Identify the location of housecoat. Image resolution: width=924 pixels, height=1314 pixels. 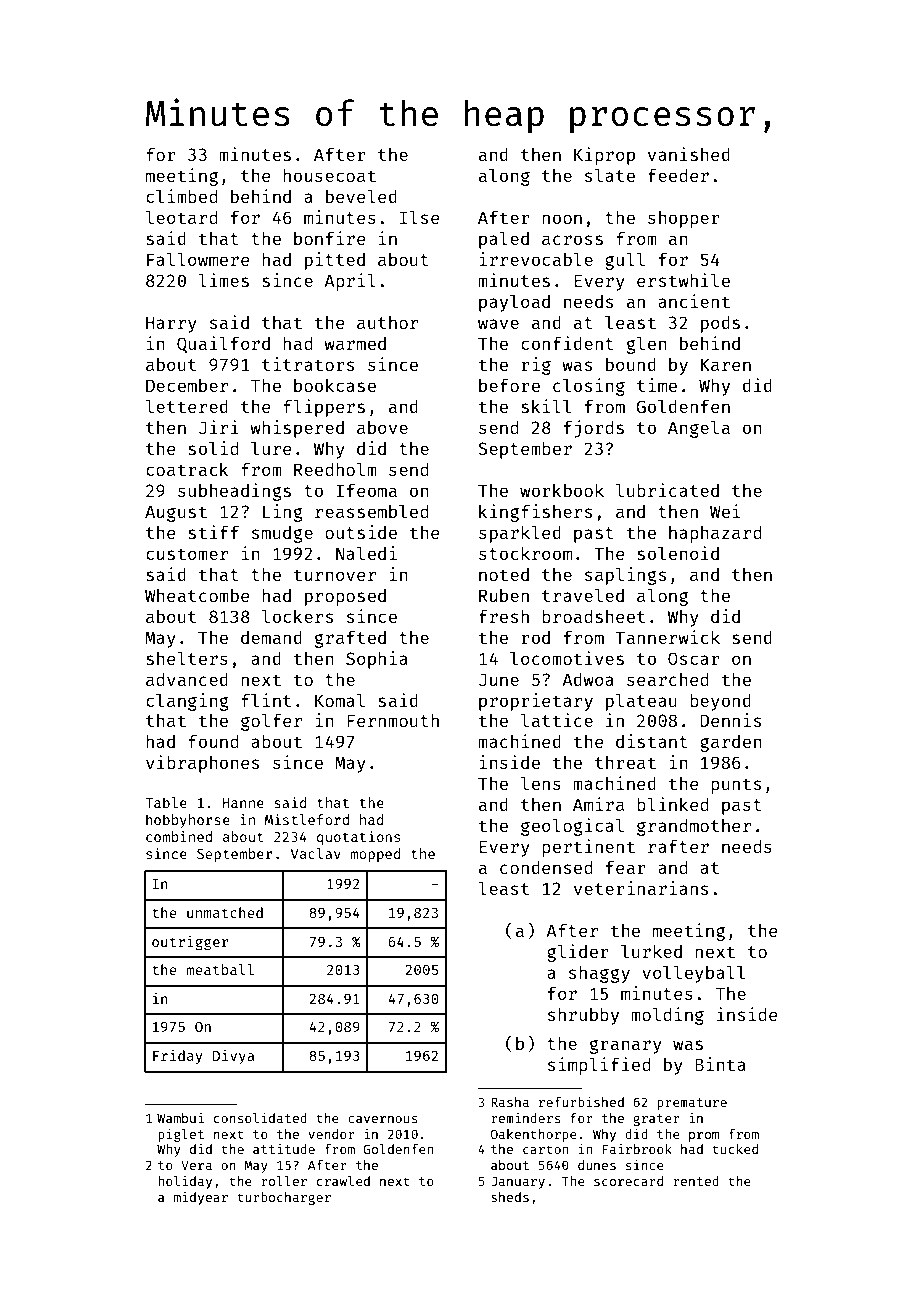
(329, 175).
